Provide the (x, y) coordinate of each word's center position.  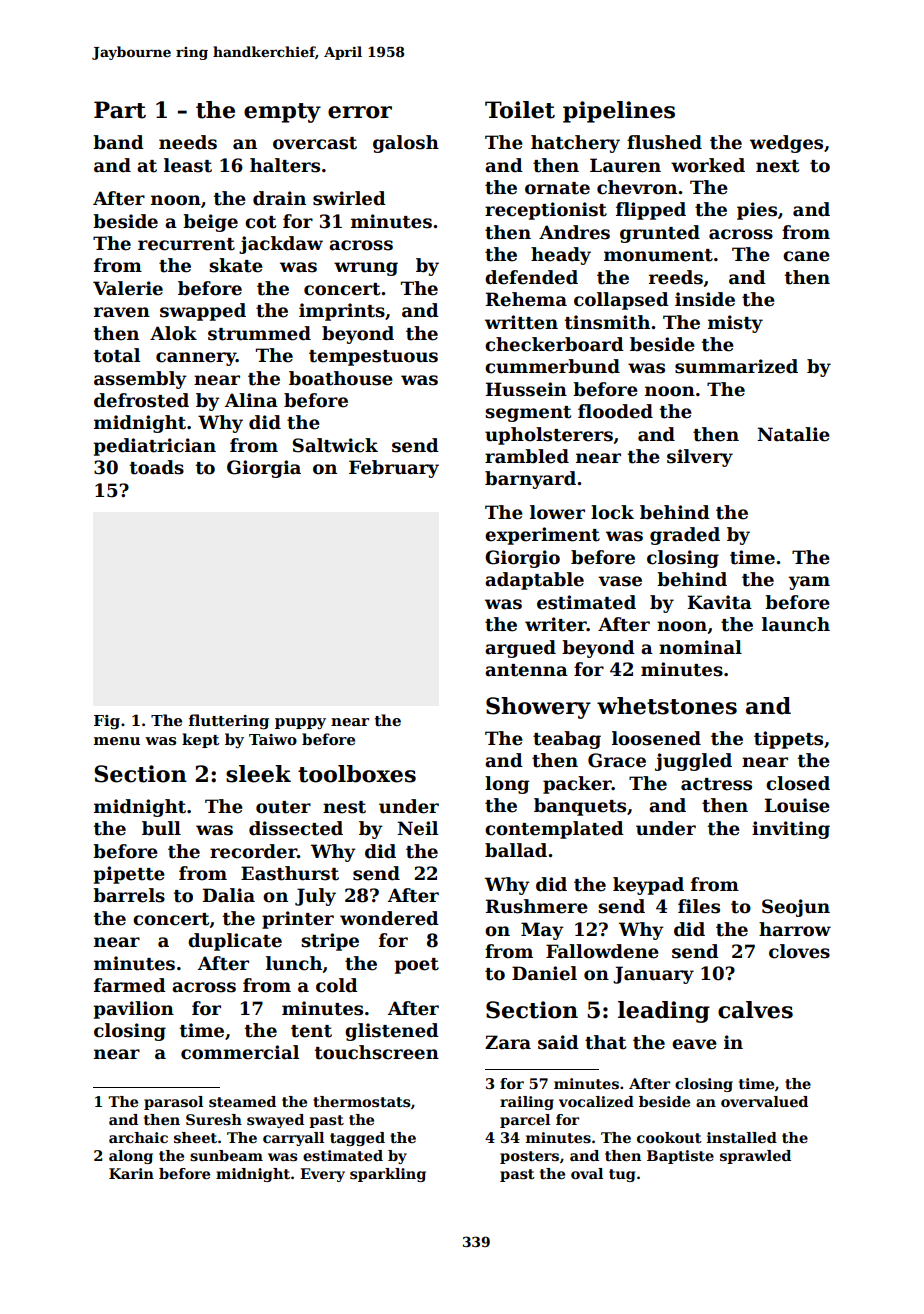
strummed (259, 333)
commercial (240, 1052)
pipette (129, 875)
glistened (392, 1032)
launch (796, 624)
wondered (389, 918)
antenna (526, 670)
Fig (107, 722)
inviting (791, 830)
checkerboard (554, 344)
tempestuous (373, 358)
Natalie (793, 434)
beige (210, 223)
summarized (736, 366)
